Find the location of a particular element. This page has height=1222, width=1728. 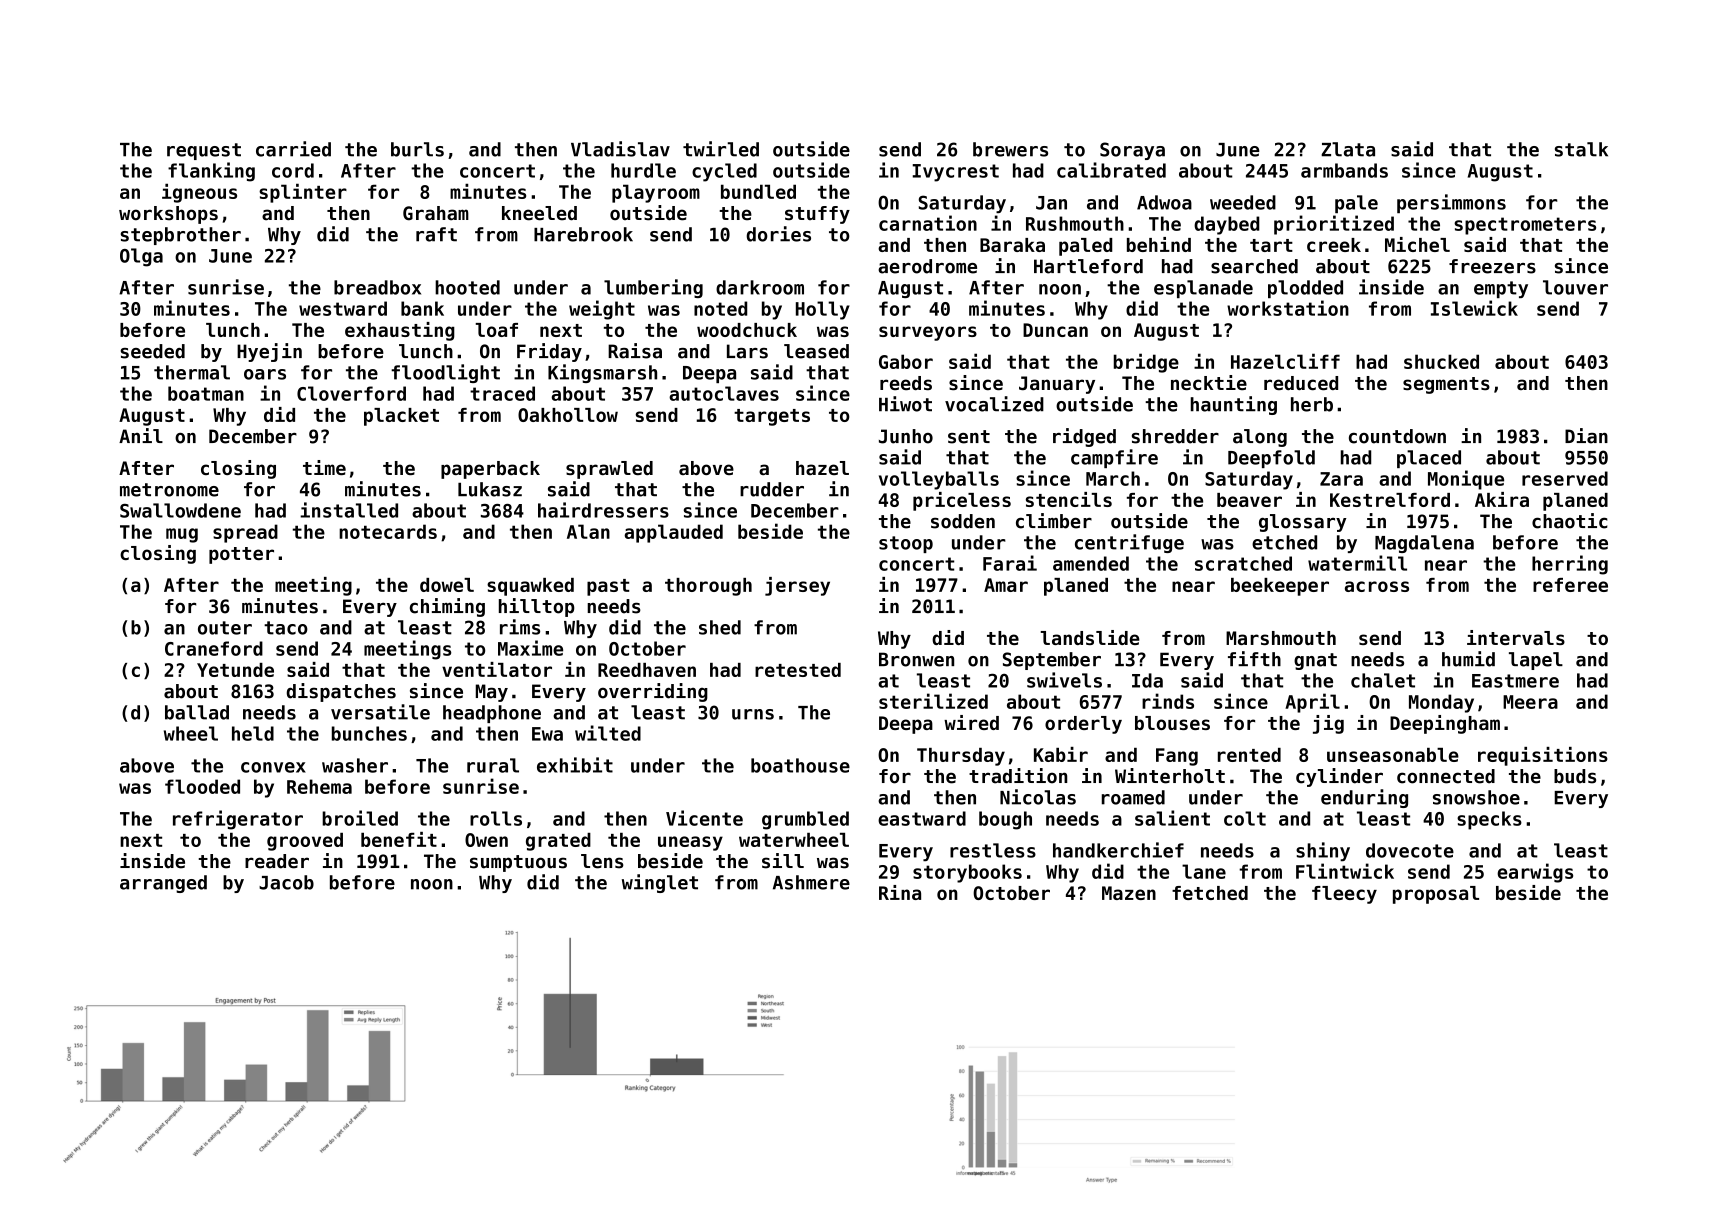

esplanade is located at coordinates (1203, 289).
